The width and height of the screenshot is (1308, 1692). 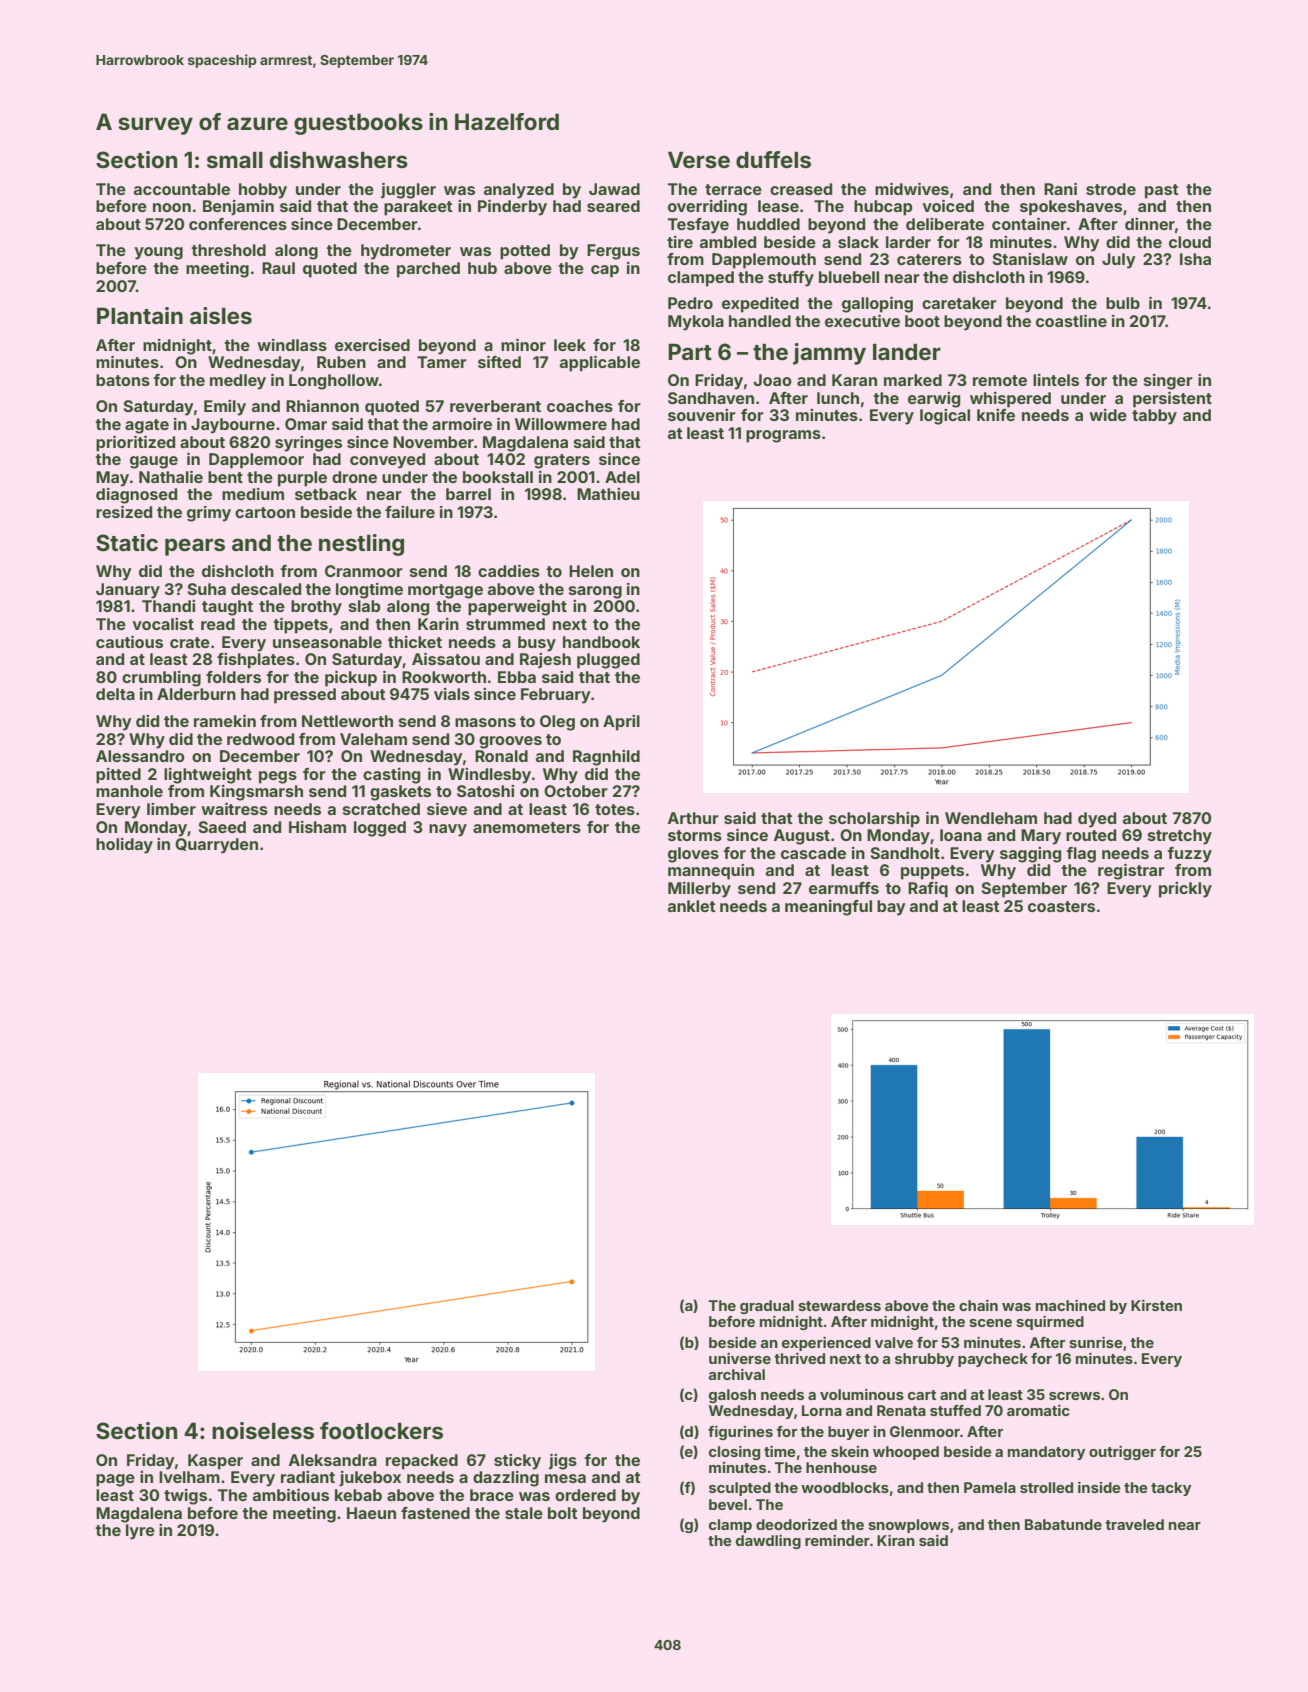 I want to click on batons, so click(x=123, y=380).
